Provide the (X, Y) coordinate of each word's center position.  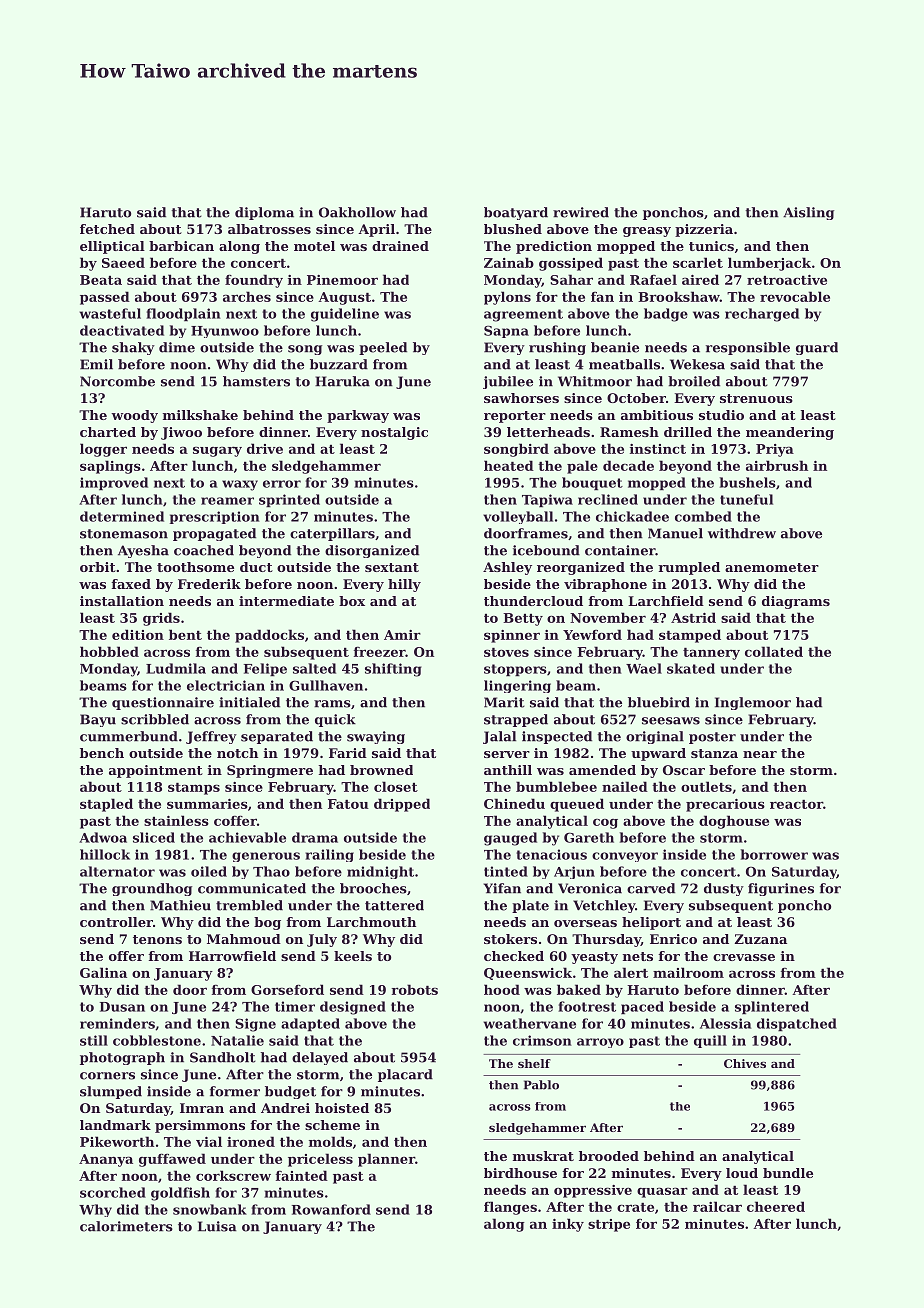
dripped (402, 805)
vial (209, 1141)
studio (721, 415)
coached (204, 550)
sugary (217, 451)
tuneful (746, 499)
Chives (745, 1063)
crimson (542, 1040)
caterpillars (332, 534)
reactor (796, 804)
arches (247, 296)
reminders (117, 1023)
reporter (515, 417)
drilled (688, 432)
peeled (383, 348)
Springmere (270, 771)
